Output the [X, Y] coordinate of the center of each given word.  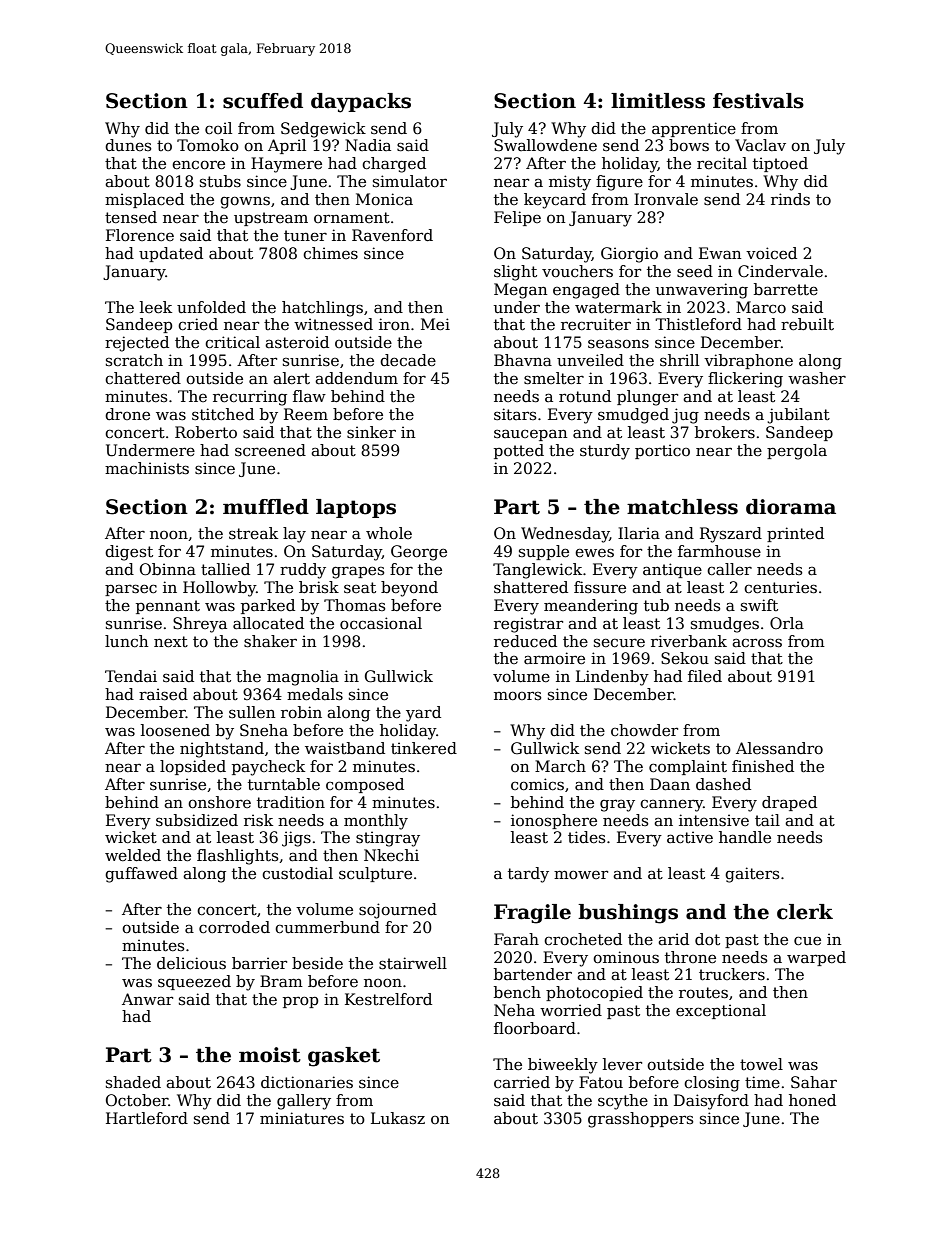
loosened [175, 730]
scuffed [263, 101]
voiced [771, 253]
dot [707, 939]
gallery [304, 1102]
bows [689, 145]
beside [317, 963]
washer [817, 378]
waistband [345, 748]
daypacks [361, 103]
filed [705, 676]
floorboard [535, 1028]
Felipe [517, 218]
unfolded [211, 307]
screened [270, 450]
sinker [371, 432]
